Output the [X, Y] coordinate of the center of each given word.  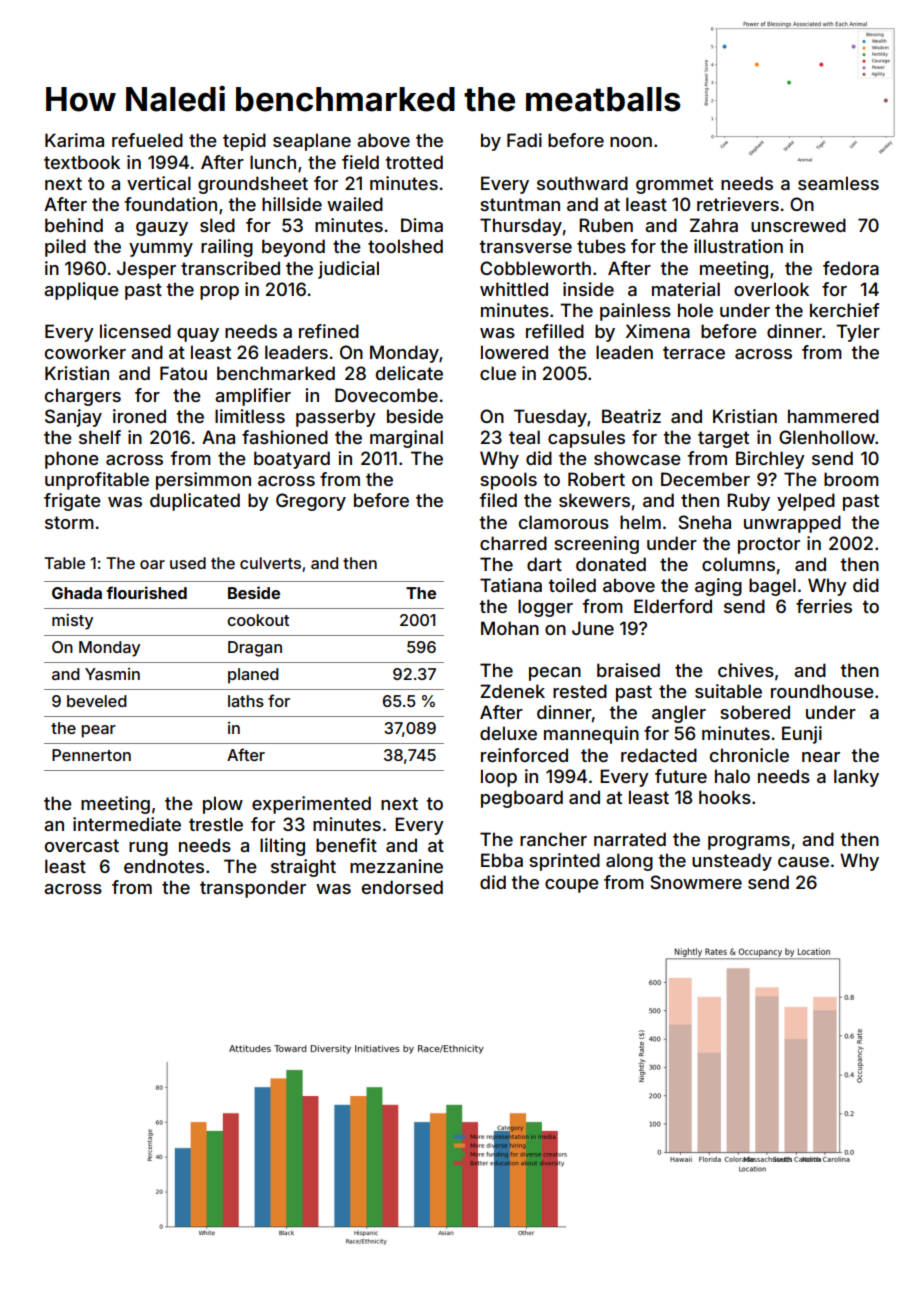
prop [219, 293]
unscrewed [798, 225]
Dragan [255, 649]
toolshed [405, 246]
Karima [74, 140]
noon [631, 142]
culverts [270, 563]
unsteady [732, 862]
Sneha [704, 522]
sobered [755, 712]
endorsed [402, 887]
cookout [258, 620]
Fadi [524, 140]
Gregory [311, 502]
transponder [253, 889]
